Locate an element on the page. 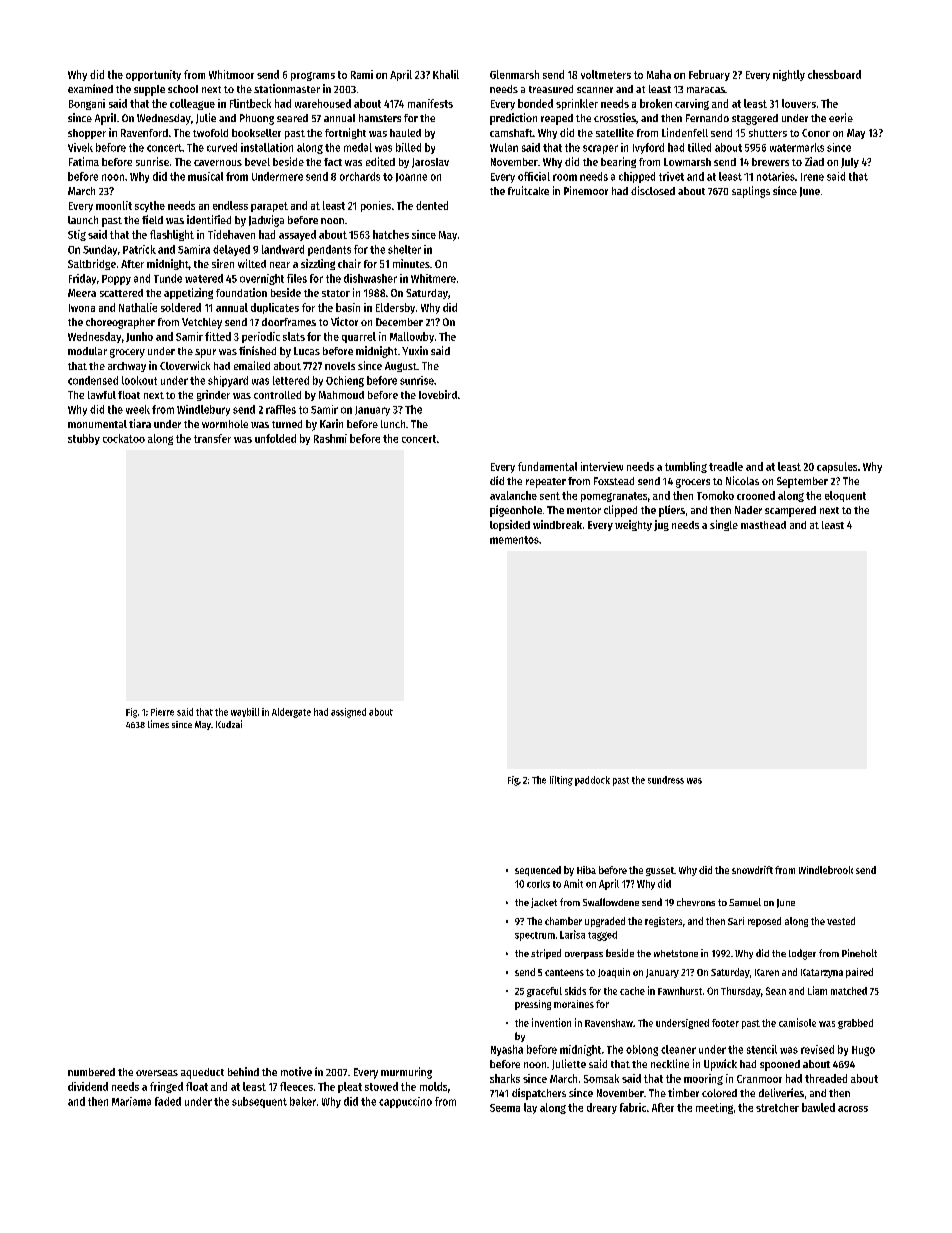 Image resolution: width=952 pixels, height=1233 pixels. capsules is located at coordinates (837, 467).
